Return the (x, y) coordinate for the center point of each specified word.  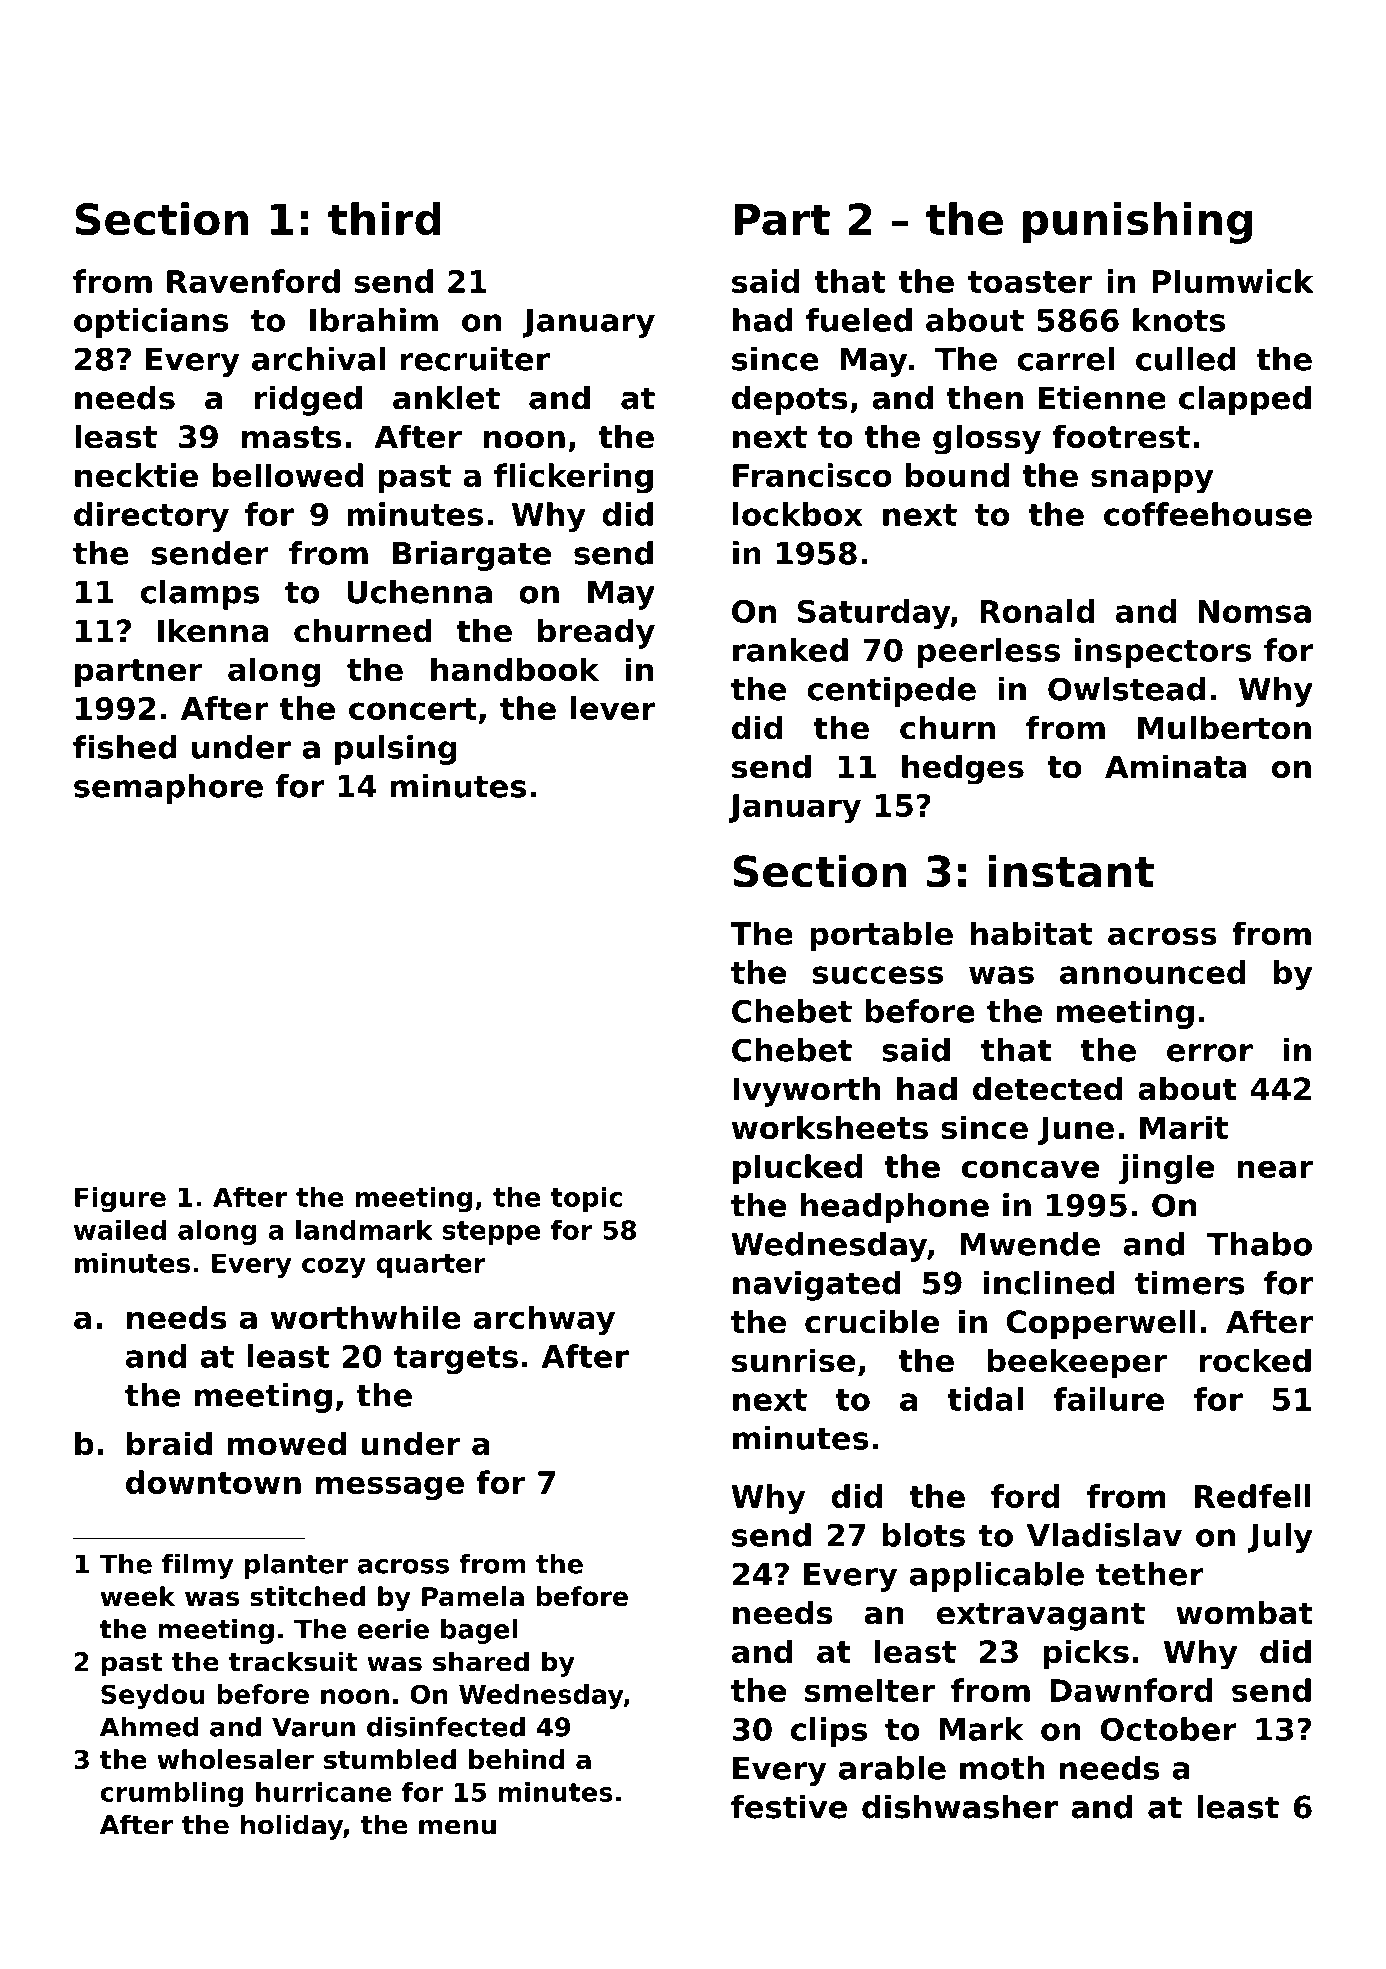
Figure (120, 1199)
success (878, 975)
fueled (859, 320)
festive (789, 1807)
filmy (197, 1566)
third (384, 218)
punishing (1137, 223)
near (1275, 1169)
